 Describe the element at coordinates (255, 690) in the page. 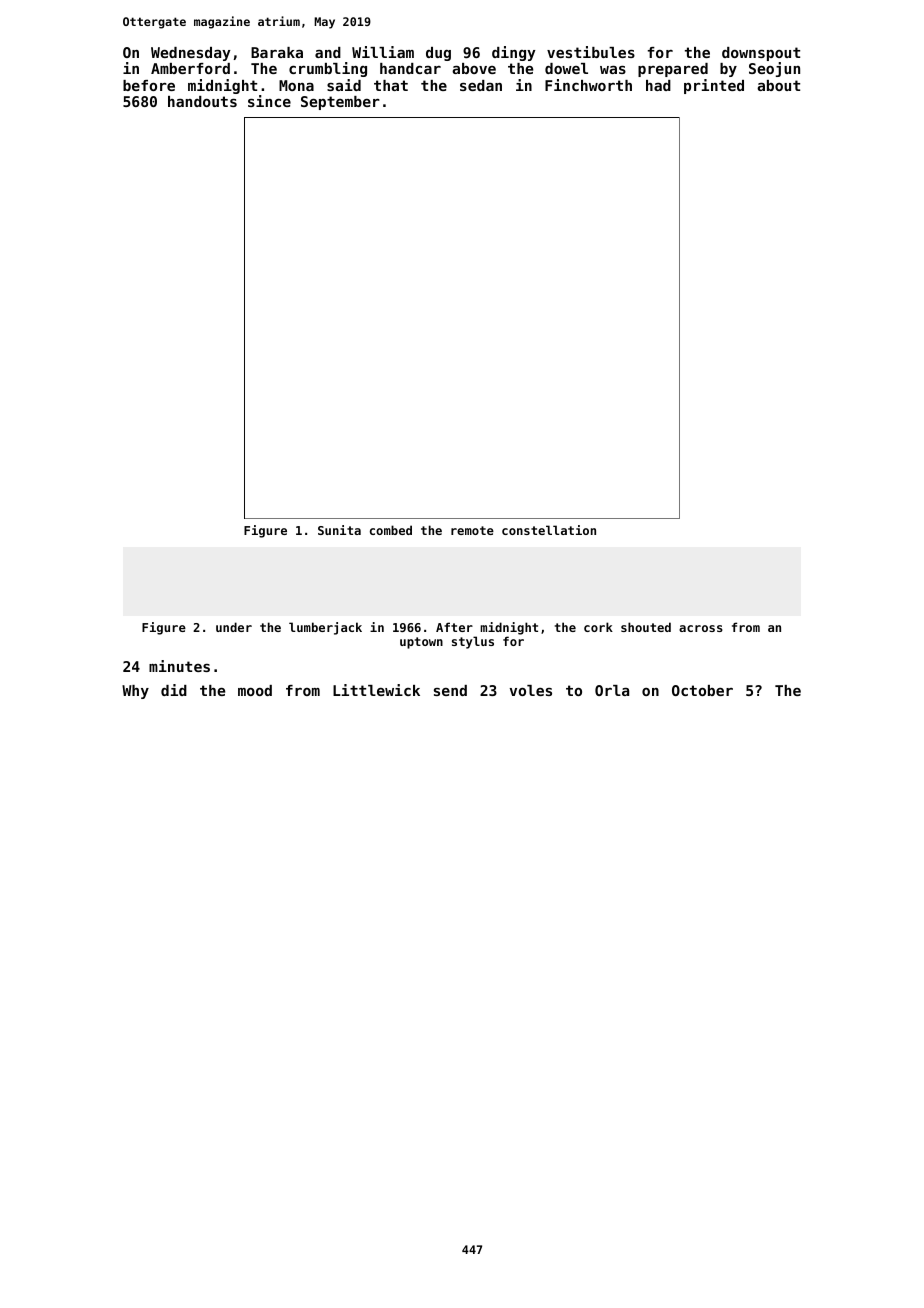

I see `mood` at that location.
